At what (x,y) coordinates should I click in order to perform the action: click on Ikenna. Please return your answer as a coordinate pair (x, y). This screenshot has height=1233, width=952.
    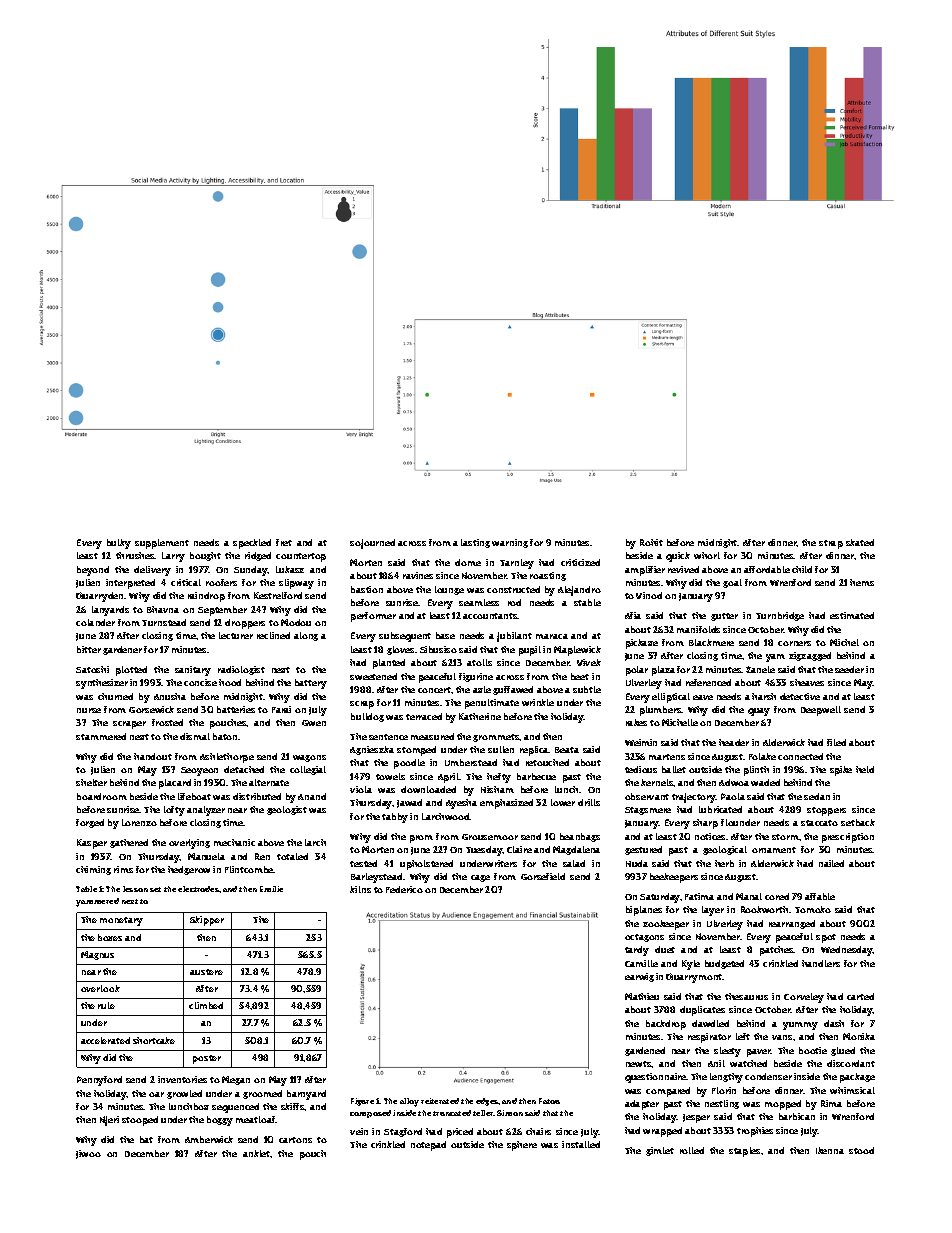
    Looking at the image, I should click on (830, 1150).
